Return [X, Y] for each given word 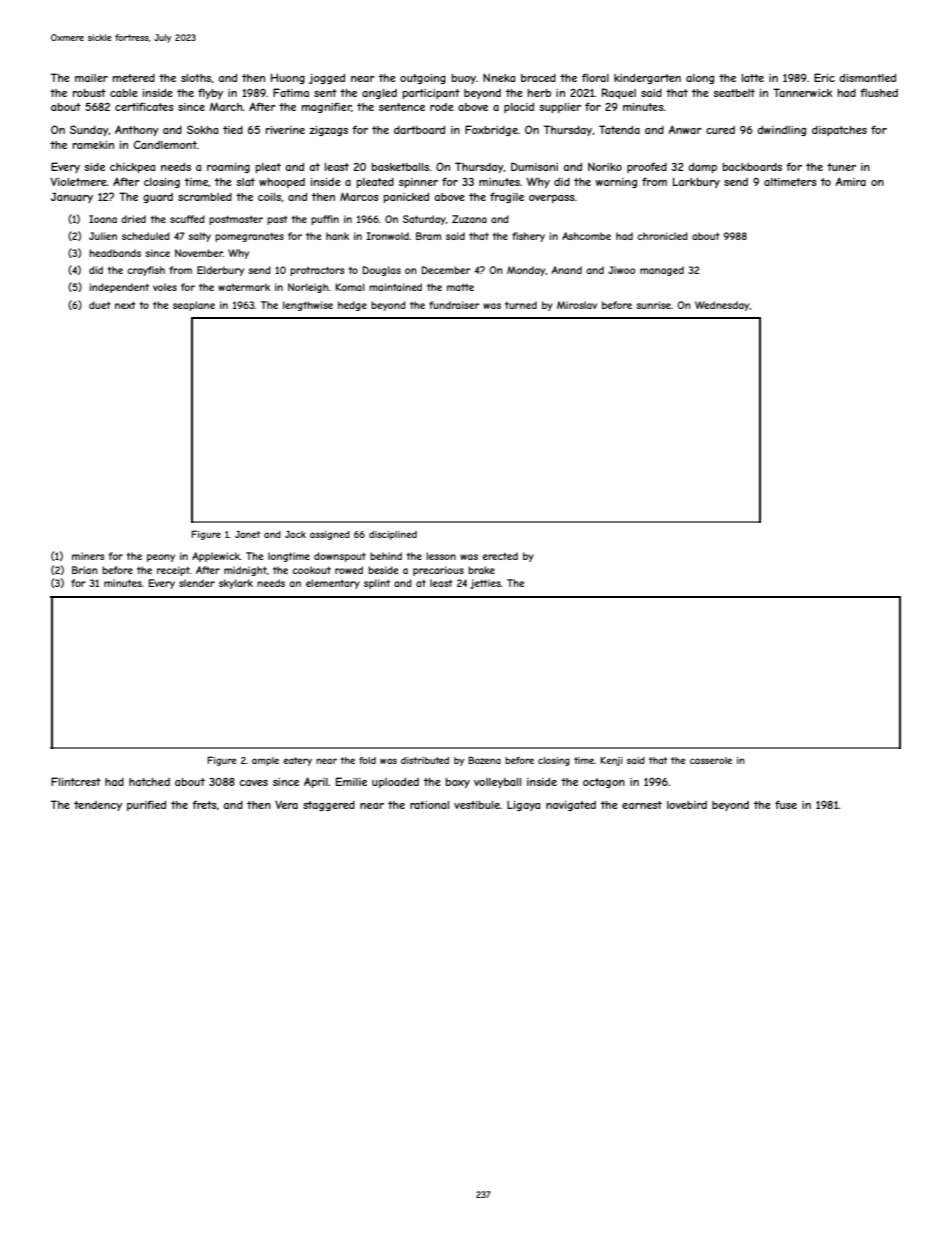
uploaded [395, 783]
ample [265, 761]
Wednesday [722, 306]
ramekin [93, 145]
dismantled [867, 78]
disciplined [393, 535]
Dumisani [534, 166]
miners [88, 556]
